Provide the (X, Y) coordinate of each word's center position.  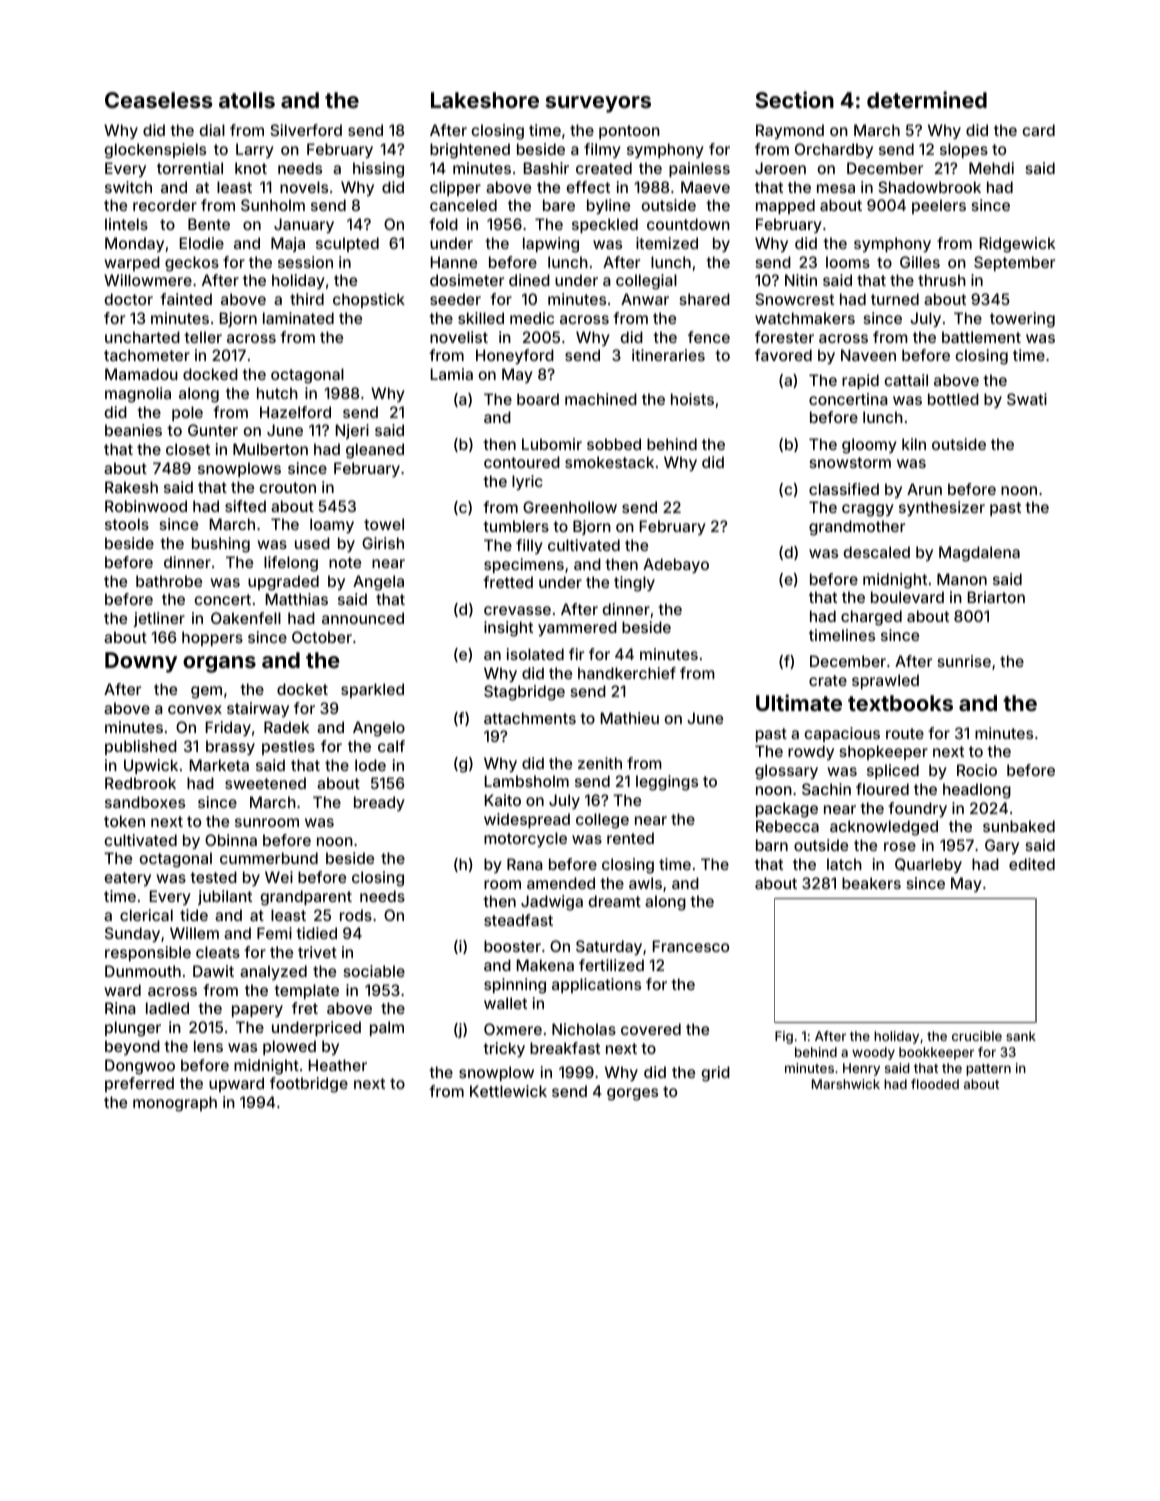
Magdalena (979, 554)
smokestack (609, 462)
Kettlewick (508, 1091)
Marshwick (846, 1084)
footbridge (309, 1085)
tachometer (147, 355)
